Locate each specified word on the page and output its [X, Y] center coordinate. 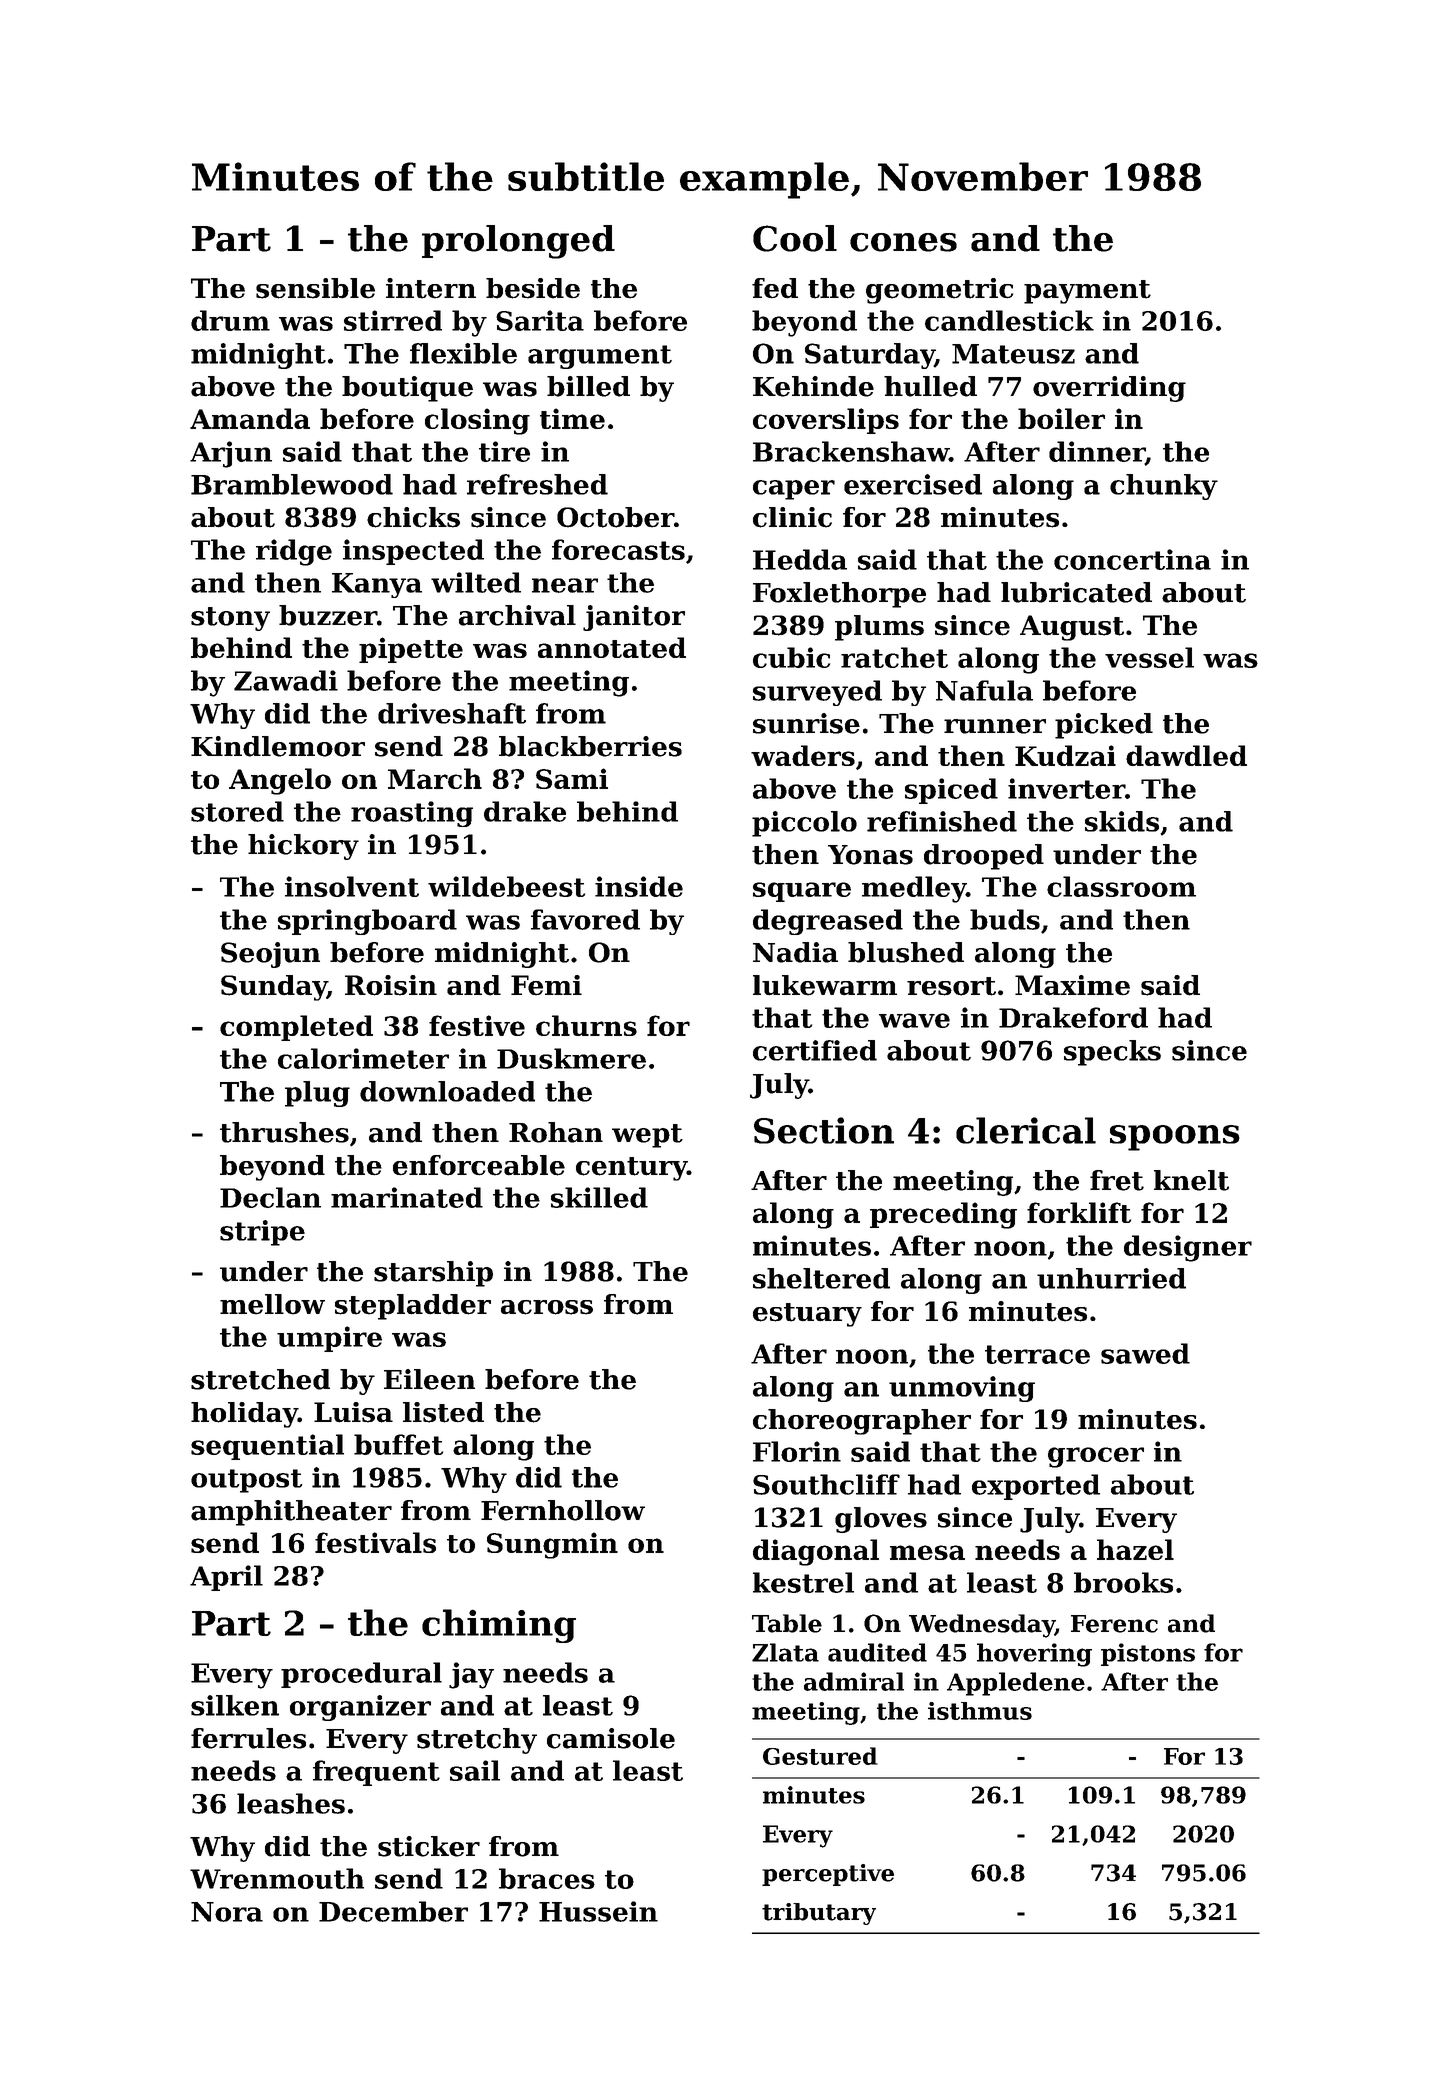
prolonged [518, 242]
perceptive [828, 1875]
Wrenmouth [277, 1878]
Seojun [270, 955]
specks [1112, 1053]
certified [815, 1050]
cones [903, 242]
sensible [315, 288]
